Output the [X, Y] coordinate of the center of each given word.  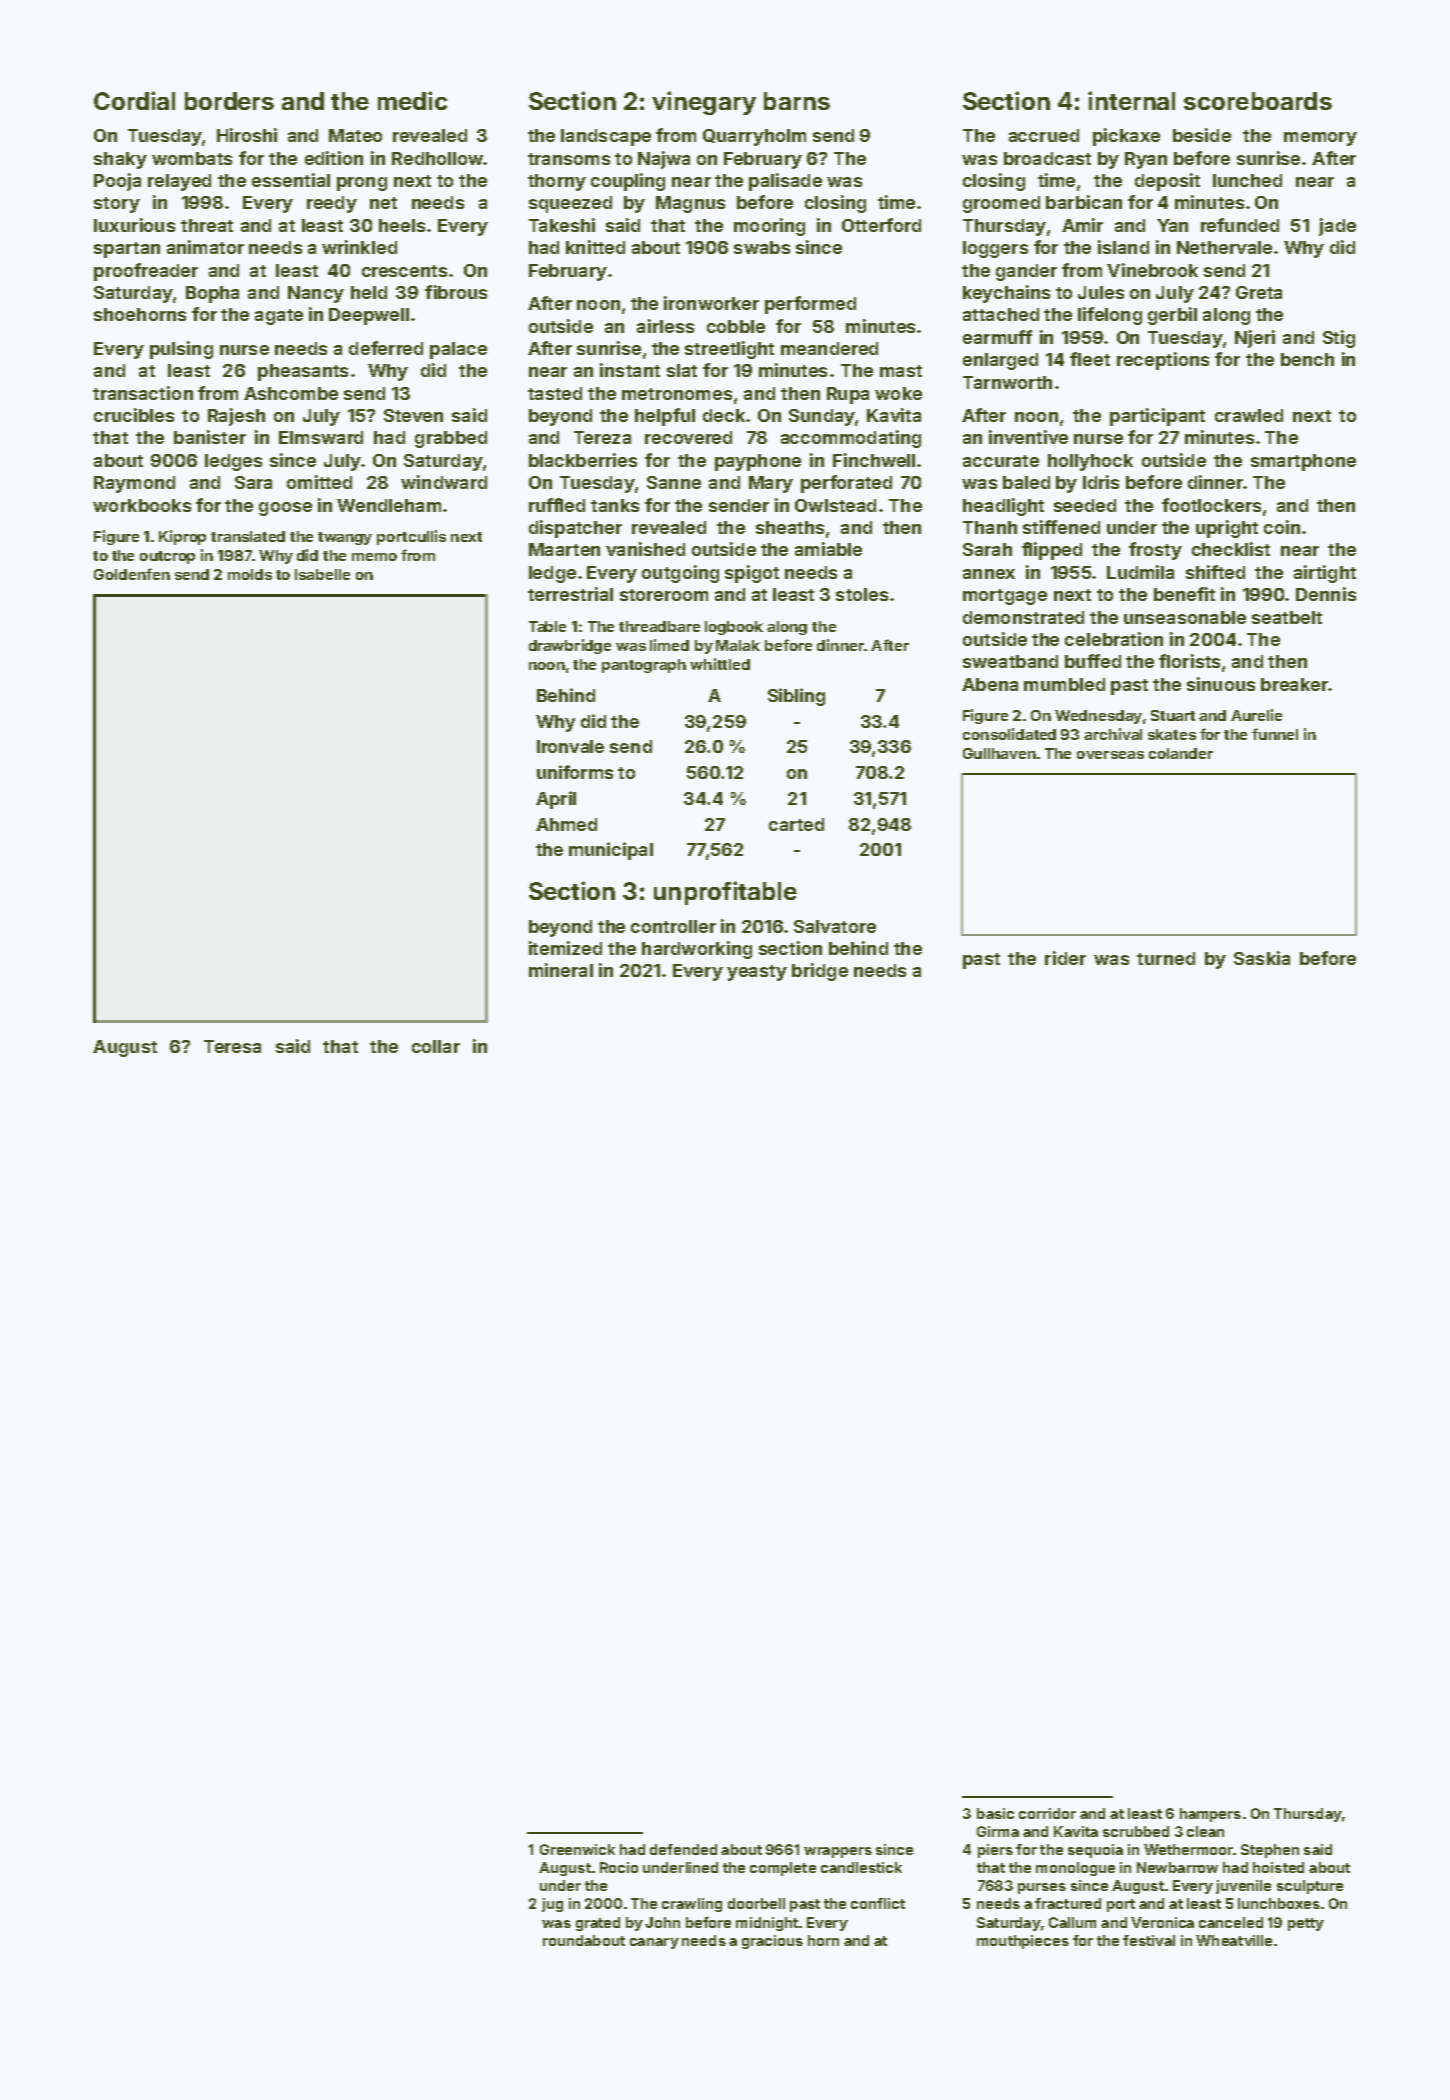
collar [436, 1046]
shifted [1215, 572]
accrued [1044, 135]
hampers [1210, 1815]
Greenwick [577, 1849]
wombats [192, 158]
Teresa [232, 1046]
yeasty [757, 973]
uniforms [575, 772]
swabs [762, 247]
